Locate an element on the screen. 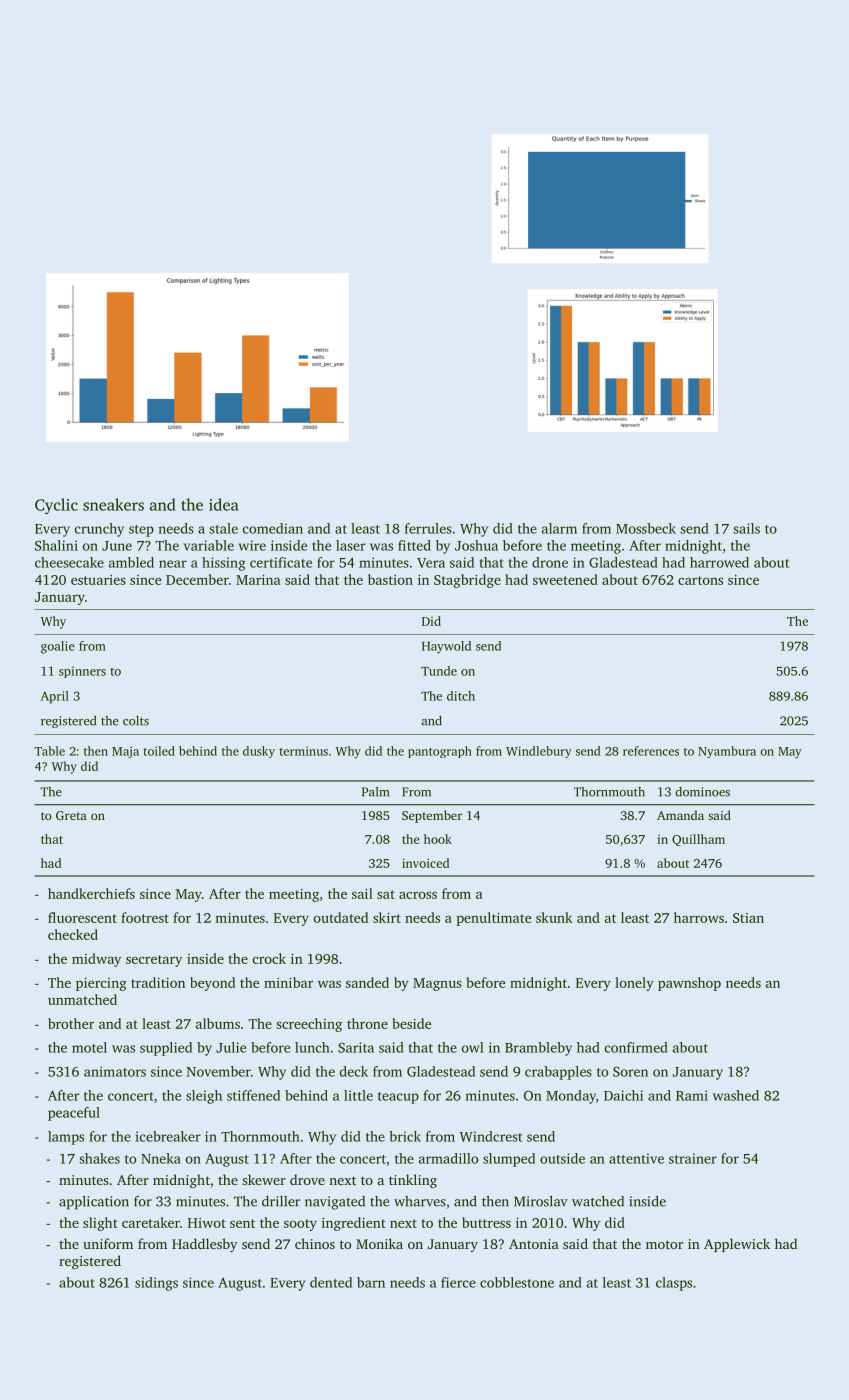 Image resolution: width=849 pixels, height=1400 pixels. bastion is located at coordinates (390, 579).
